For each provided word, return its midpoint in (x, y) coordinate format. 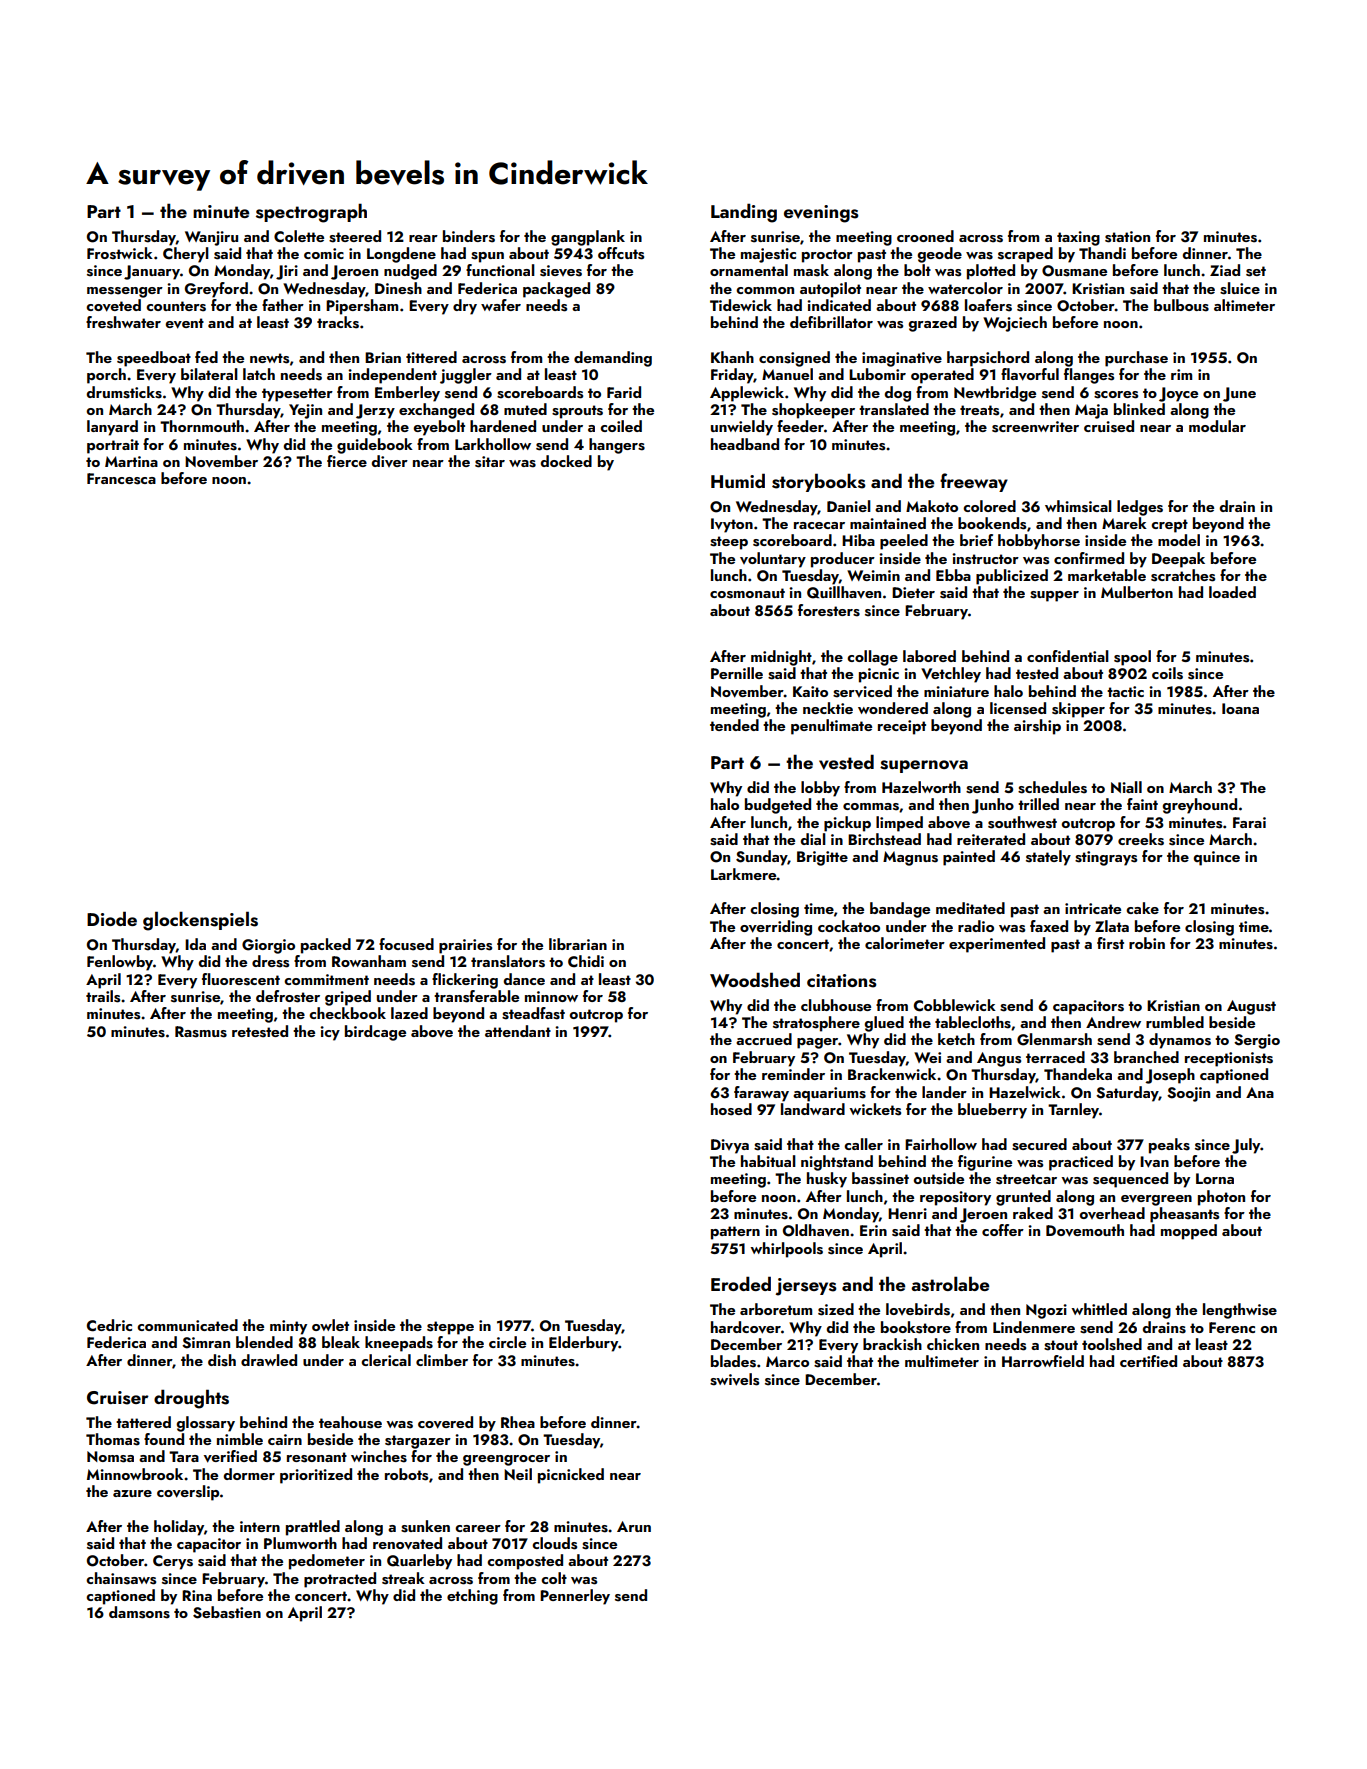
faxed (1049, 926)
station (1127, 237)
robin (1147, 943)
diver (389, 461)
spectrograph (311, 213)
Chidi (586, 961)
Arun (634, 1526)
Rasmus (201, 1032)
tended (734, 725)
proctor (827, 256)
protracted (340, 1580)
